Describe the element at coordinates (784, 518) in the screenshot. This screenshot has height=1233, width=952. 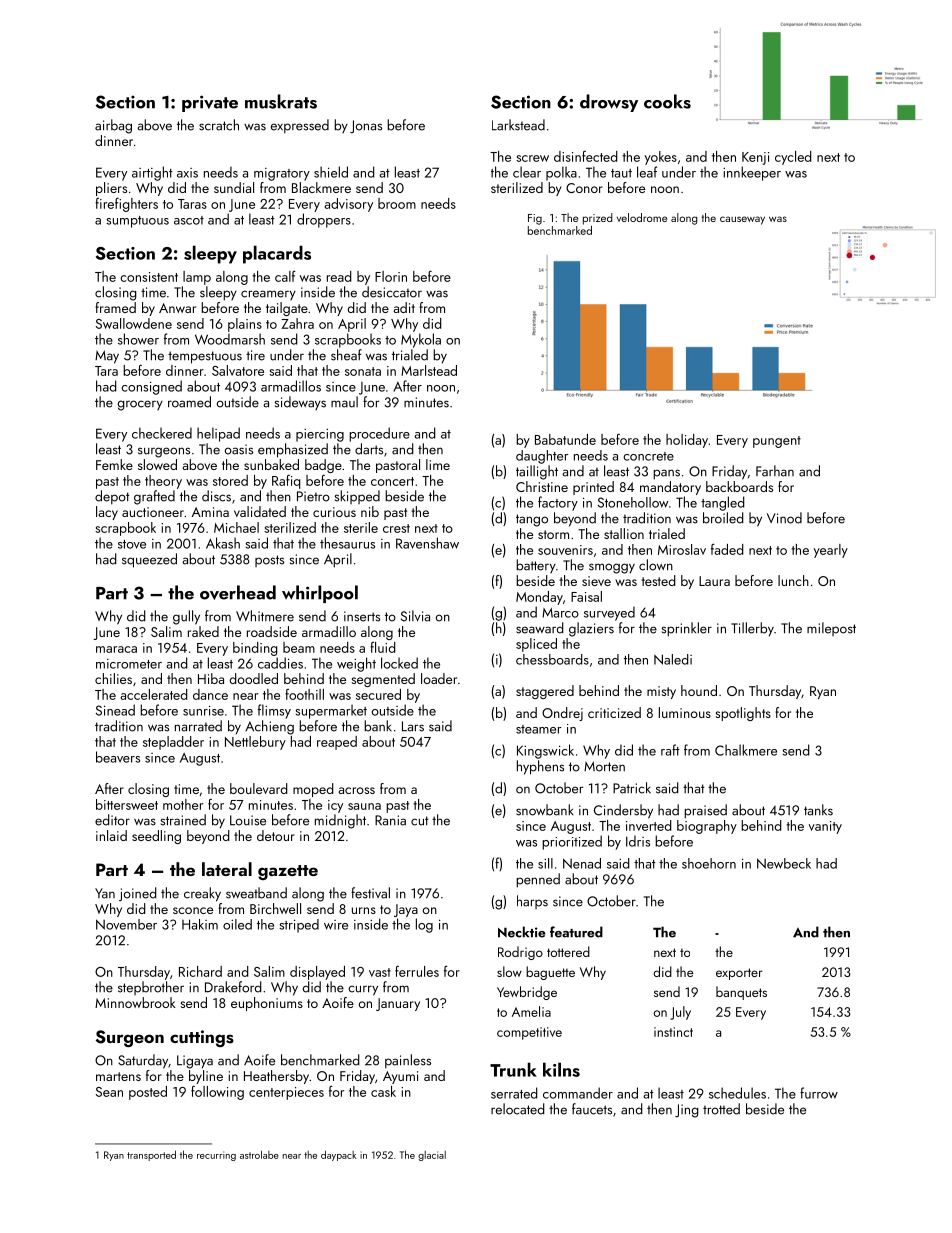
I see `Vinod` at that location.
